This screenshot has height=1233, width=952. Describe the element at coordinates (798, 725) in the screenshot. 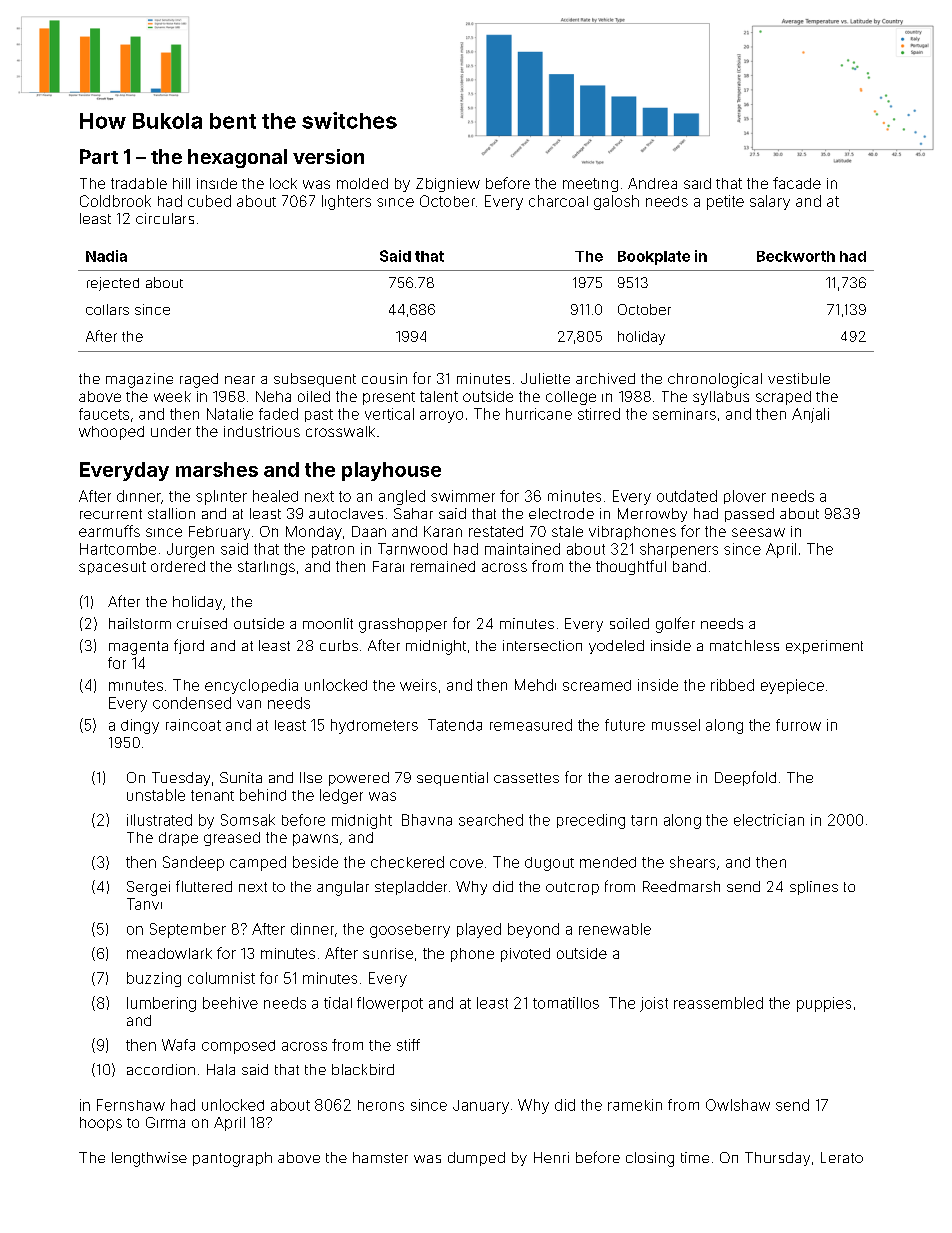

I see `furrow` at that location.
